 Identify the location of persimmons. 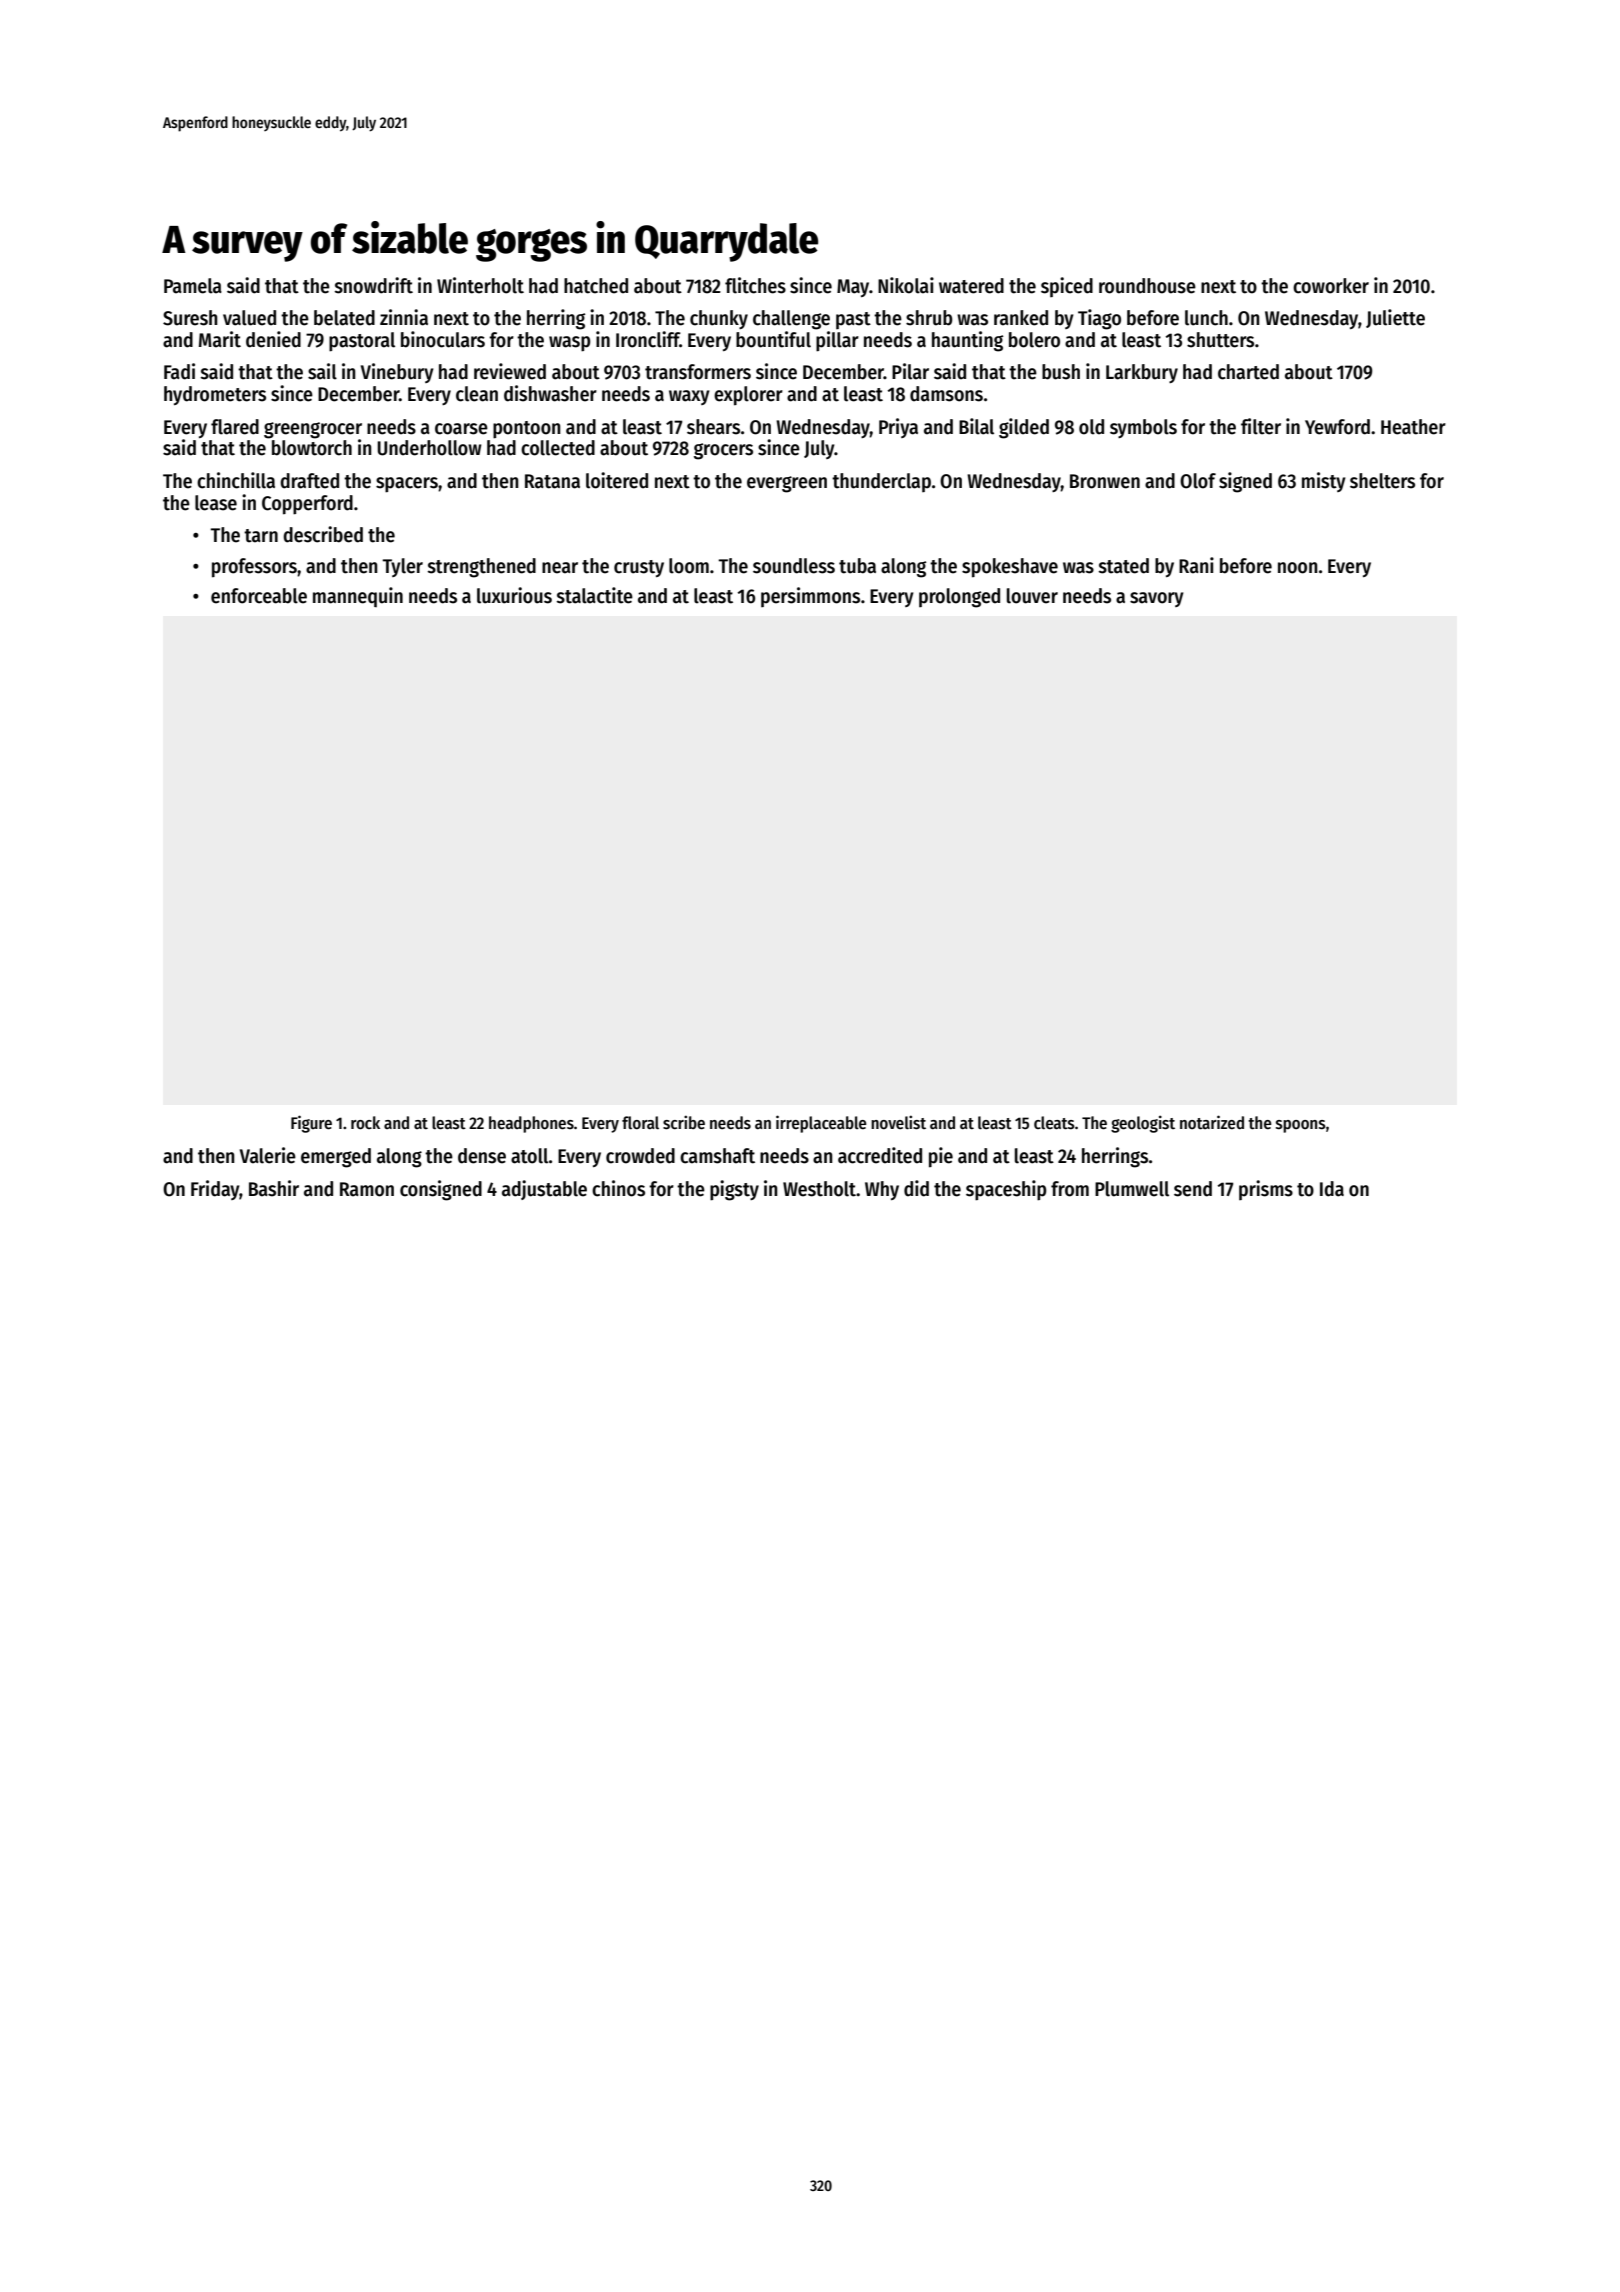
(810, 597).
